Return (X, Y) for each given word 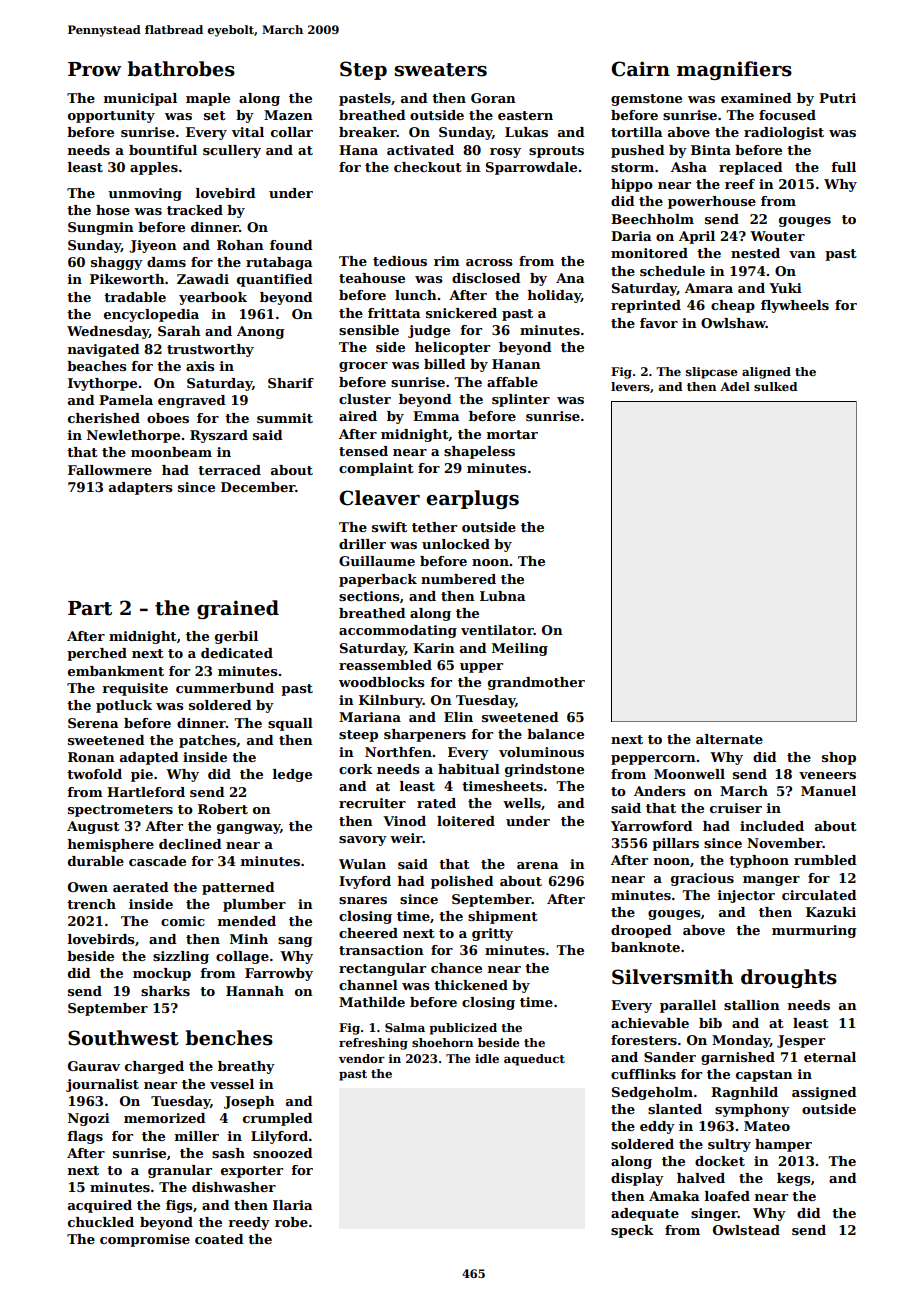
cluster (365, 399)
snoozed (283, 1153)
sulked (775, 386)
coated (219, 1239)
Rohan (240, 245)
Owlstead (746, 1230)
